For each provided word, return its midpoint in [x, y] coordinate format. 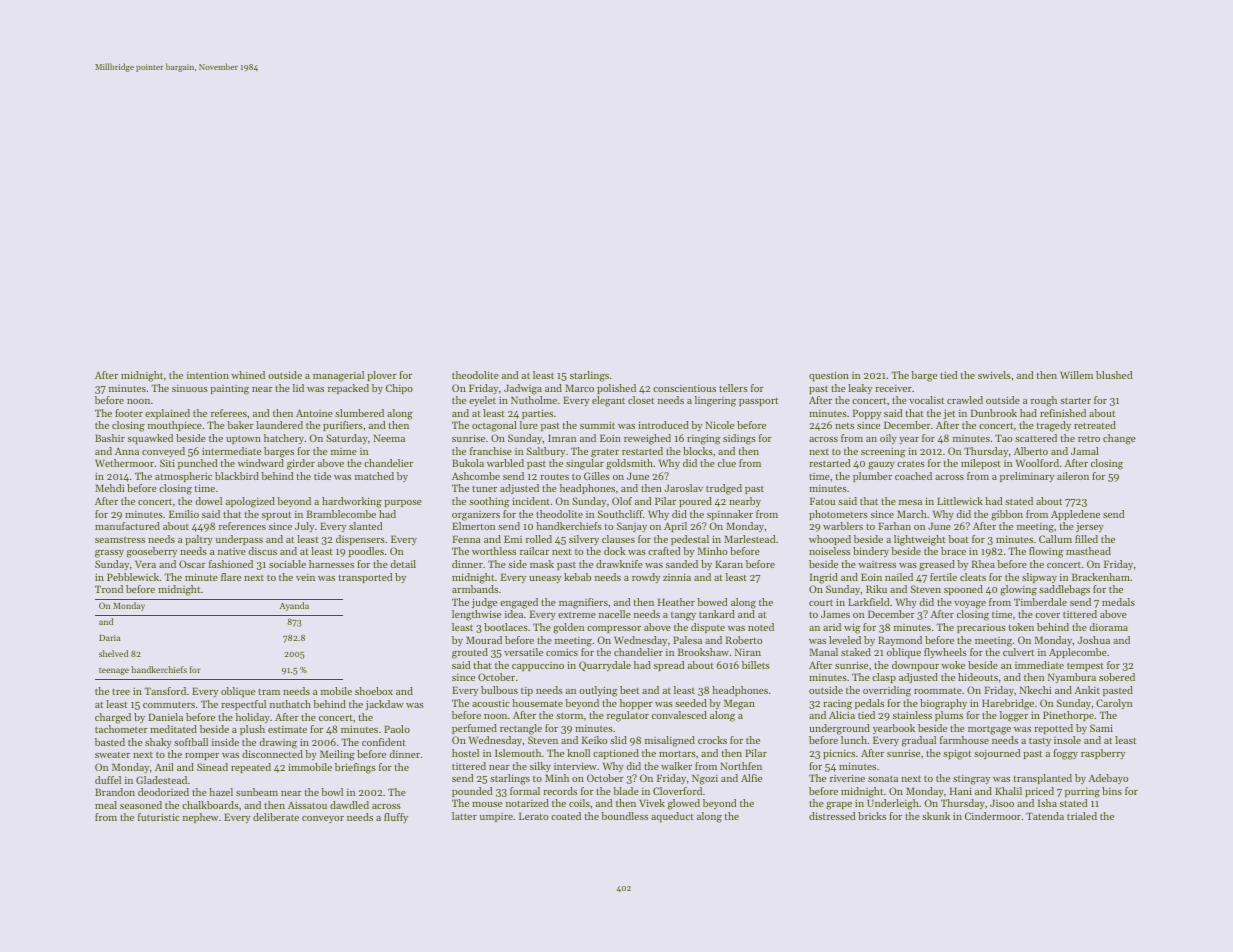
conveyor [323, 819]
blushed [1114, 375]
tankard [717, 614]
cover [1047, 615]
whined [248, 375]
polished [616, 389]
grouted [470, 653]
